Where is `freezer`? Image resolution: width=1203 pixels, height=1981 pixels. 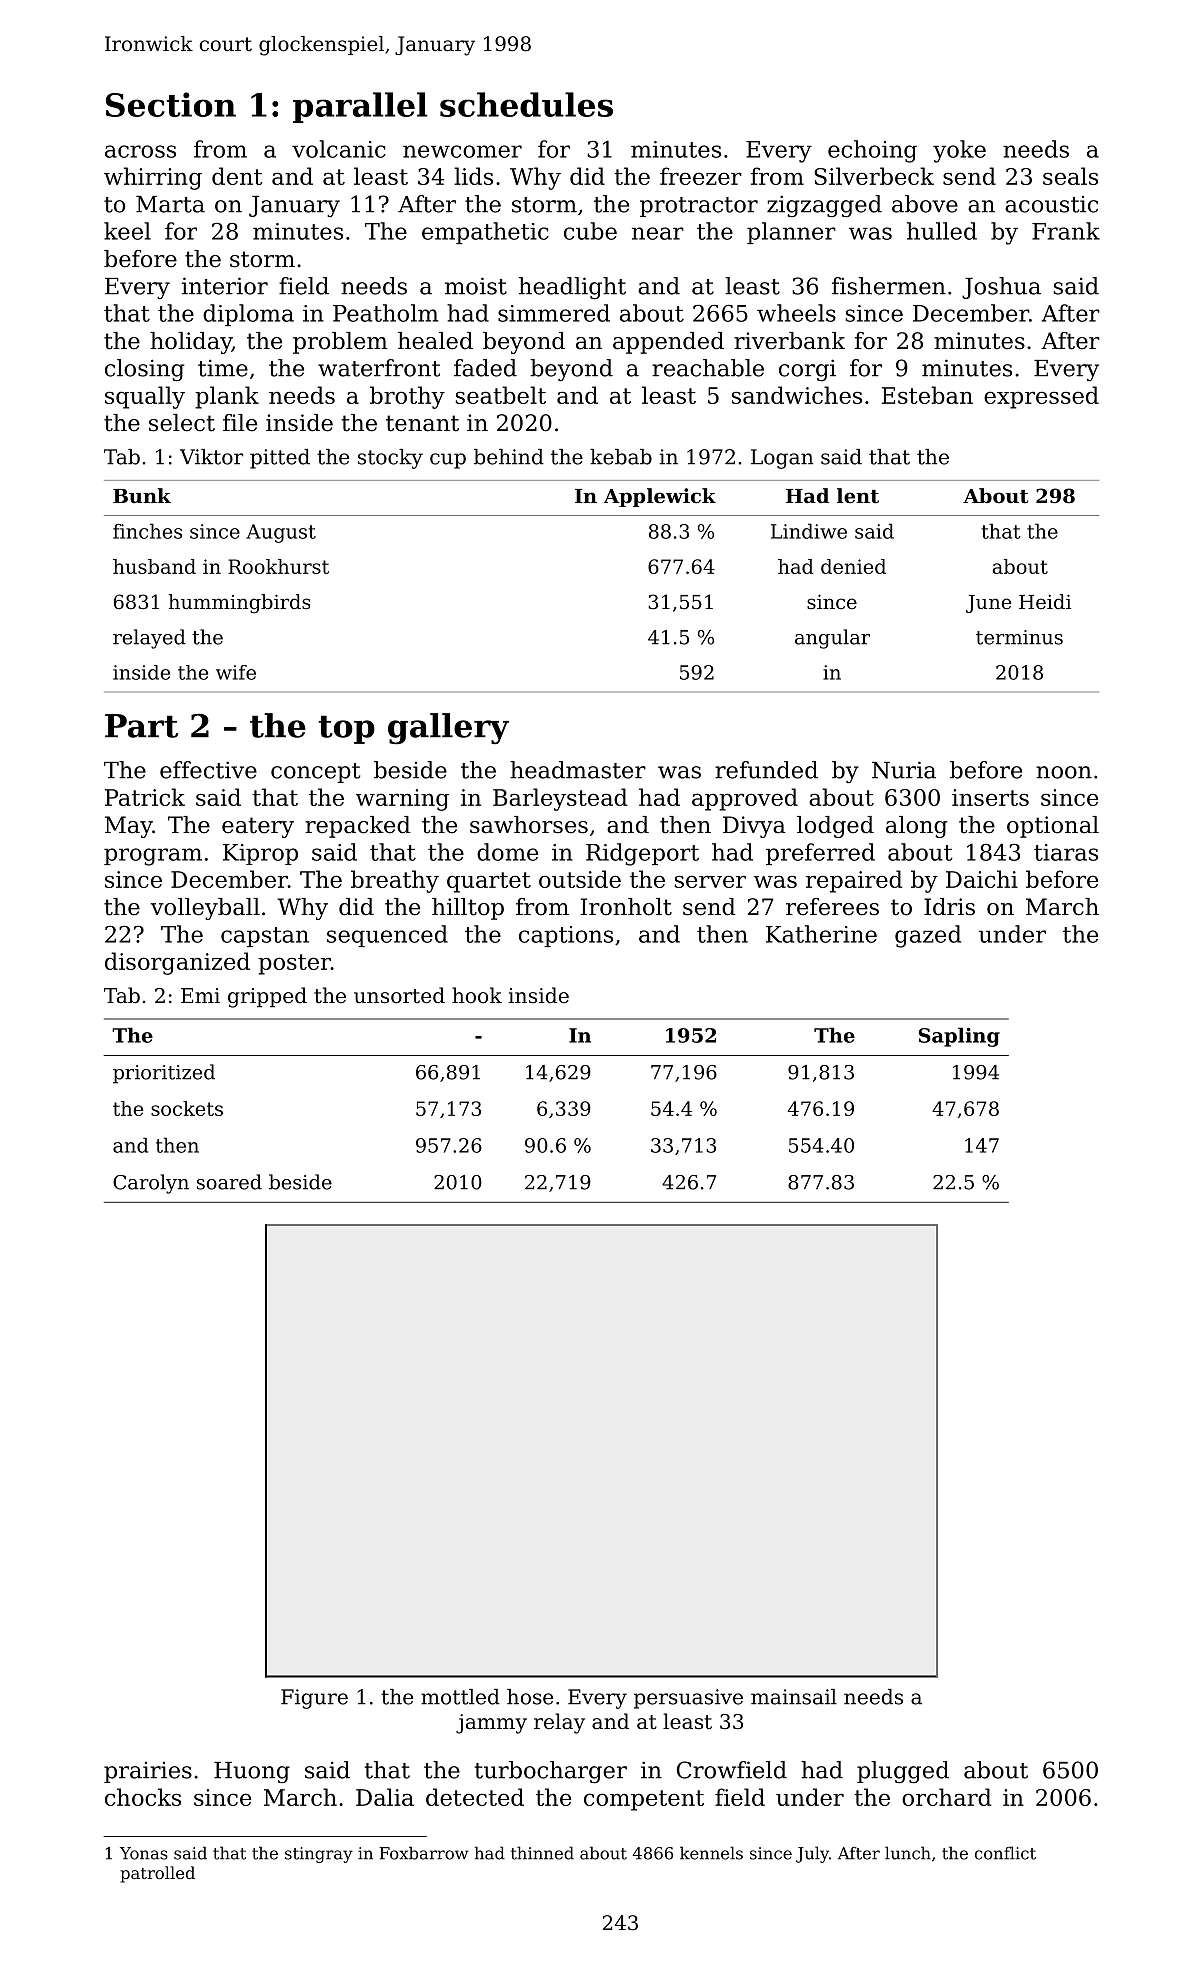
freezer is located at coordinates (701, 176).
